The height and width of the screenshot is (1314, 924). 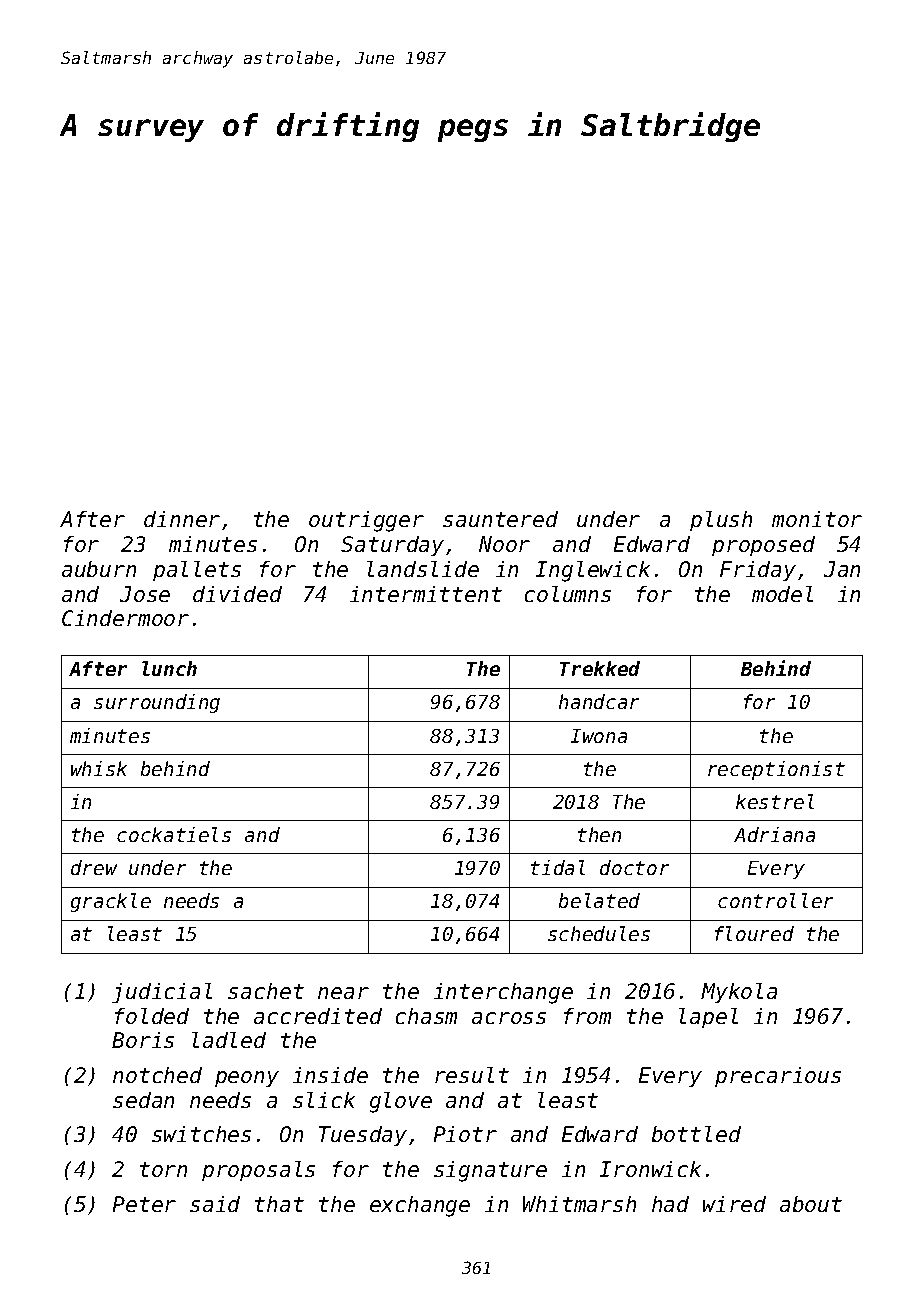 I want to click on Iwona, so click(x=599, y=736).
